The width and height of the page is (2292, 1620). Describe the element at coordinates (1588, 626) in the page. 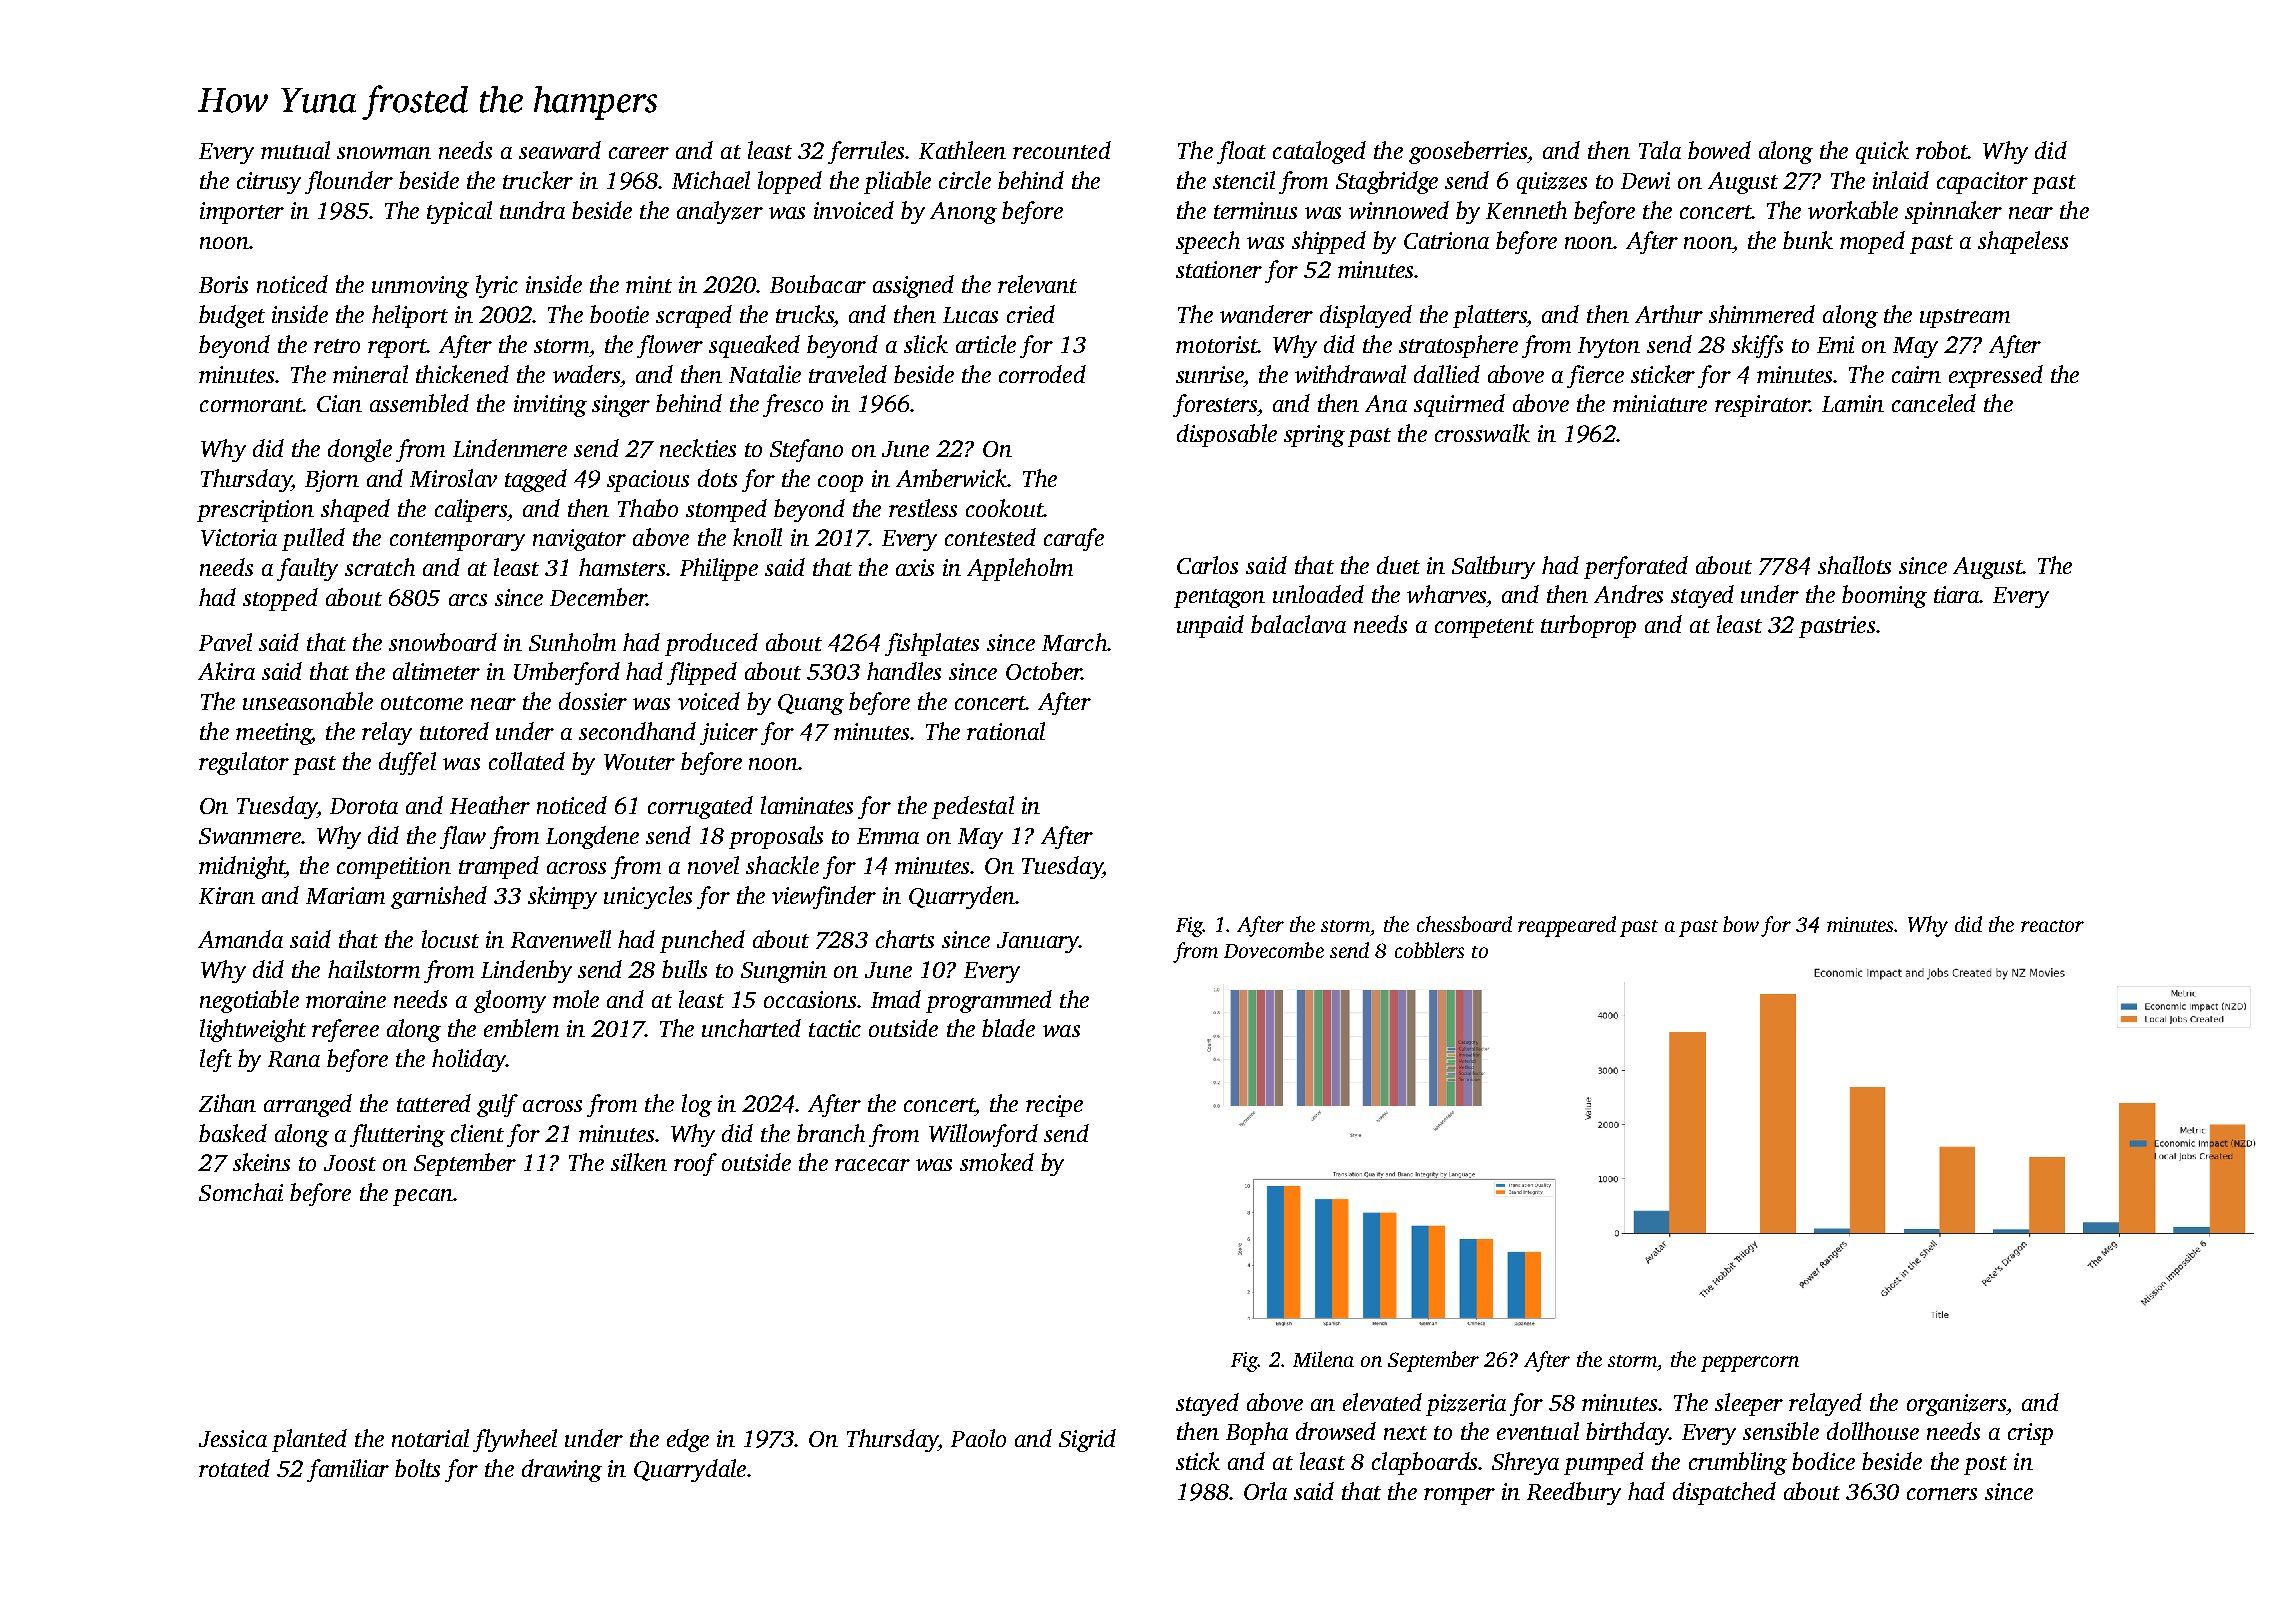

I see `turboprop` at that location.
